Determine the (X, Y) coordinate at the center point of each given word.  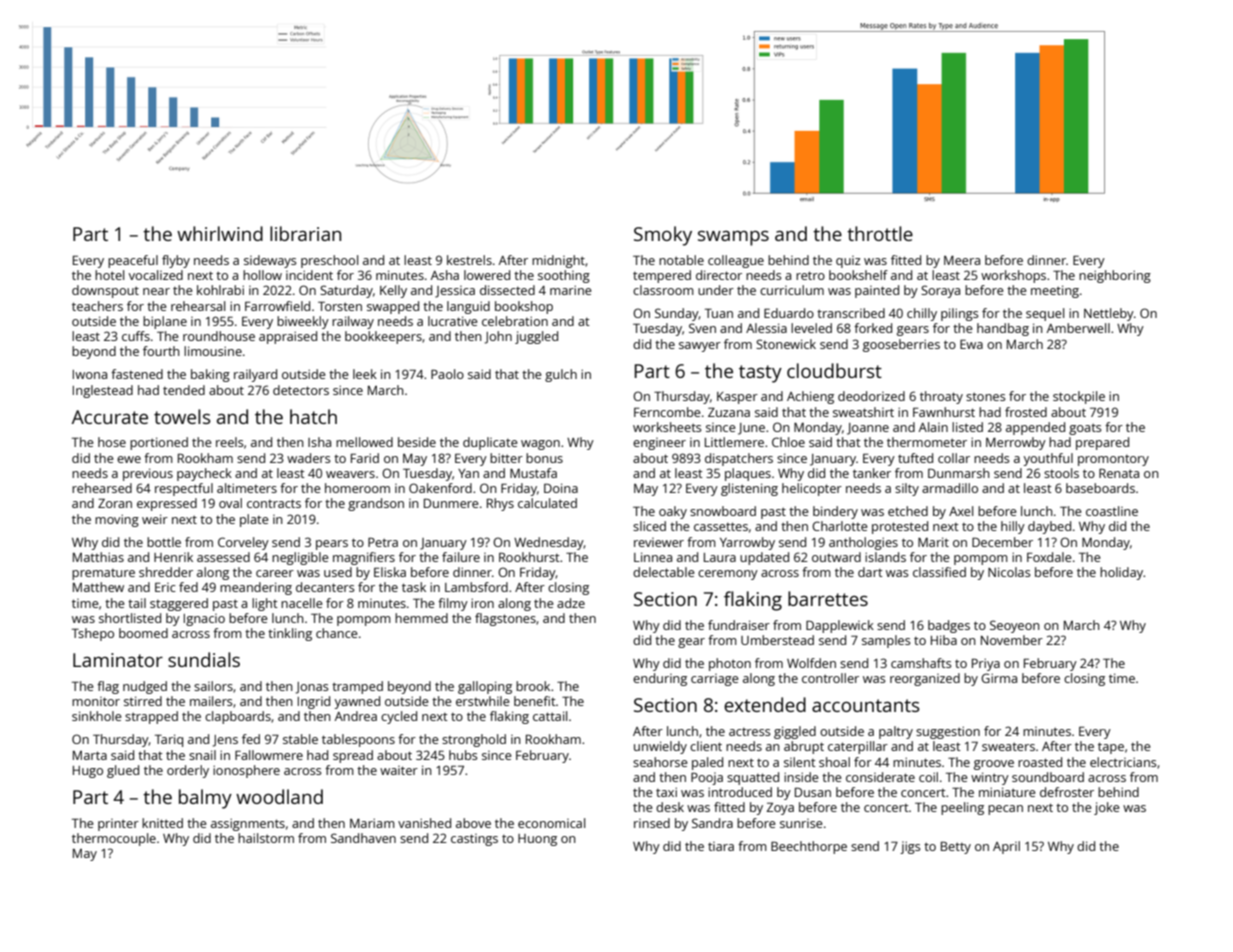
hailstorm (266, 838)
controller (830, 678)
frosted (1026, 412)
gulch (561, 375)
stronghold (474, 740)
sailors (213, 686)
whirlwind (220, 233)
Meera (962, 260)
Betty (956, 848)
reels (230, 442)
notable (681, 260)
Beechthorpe (809, 847)
